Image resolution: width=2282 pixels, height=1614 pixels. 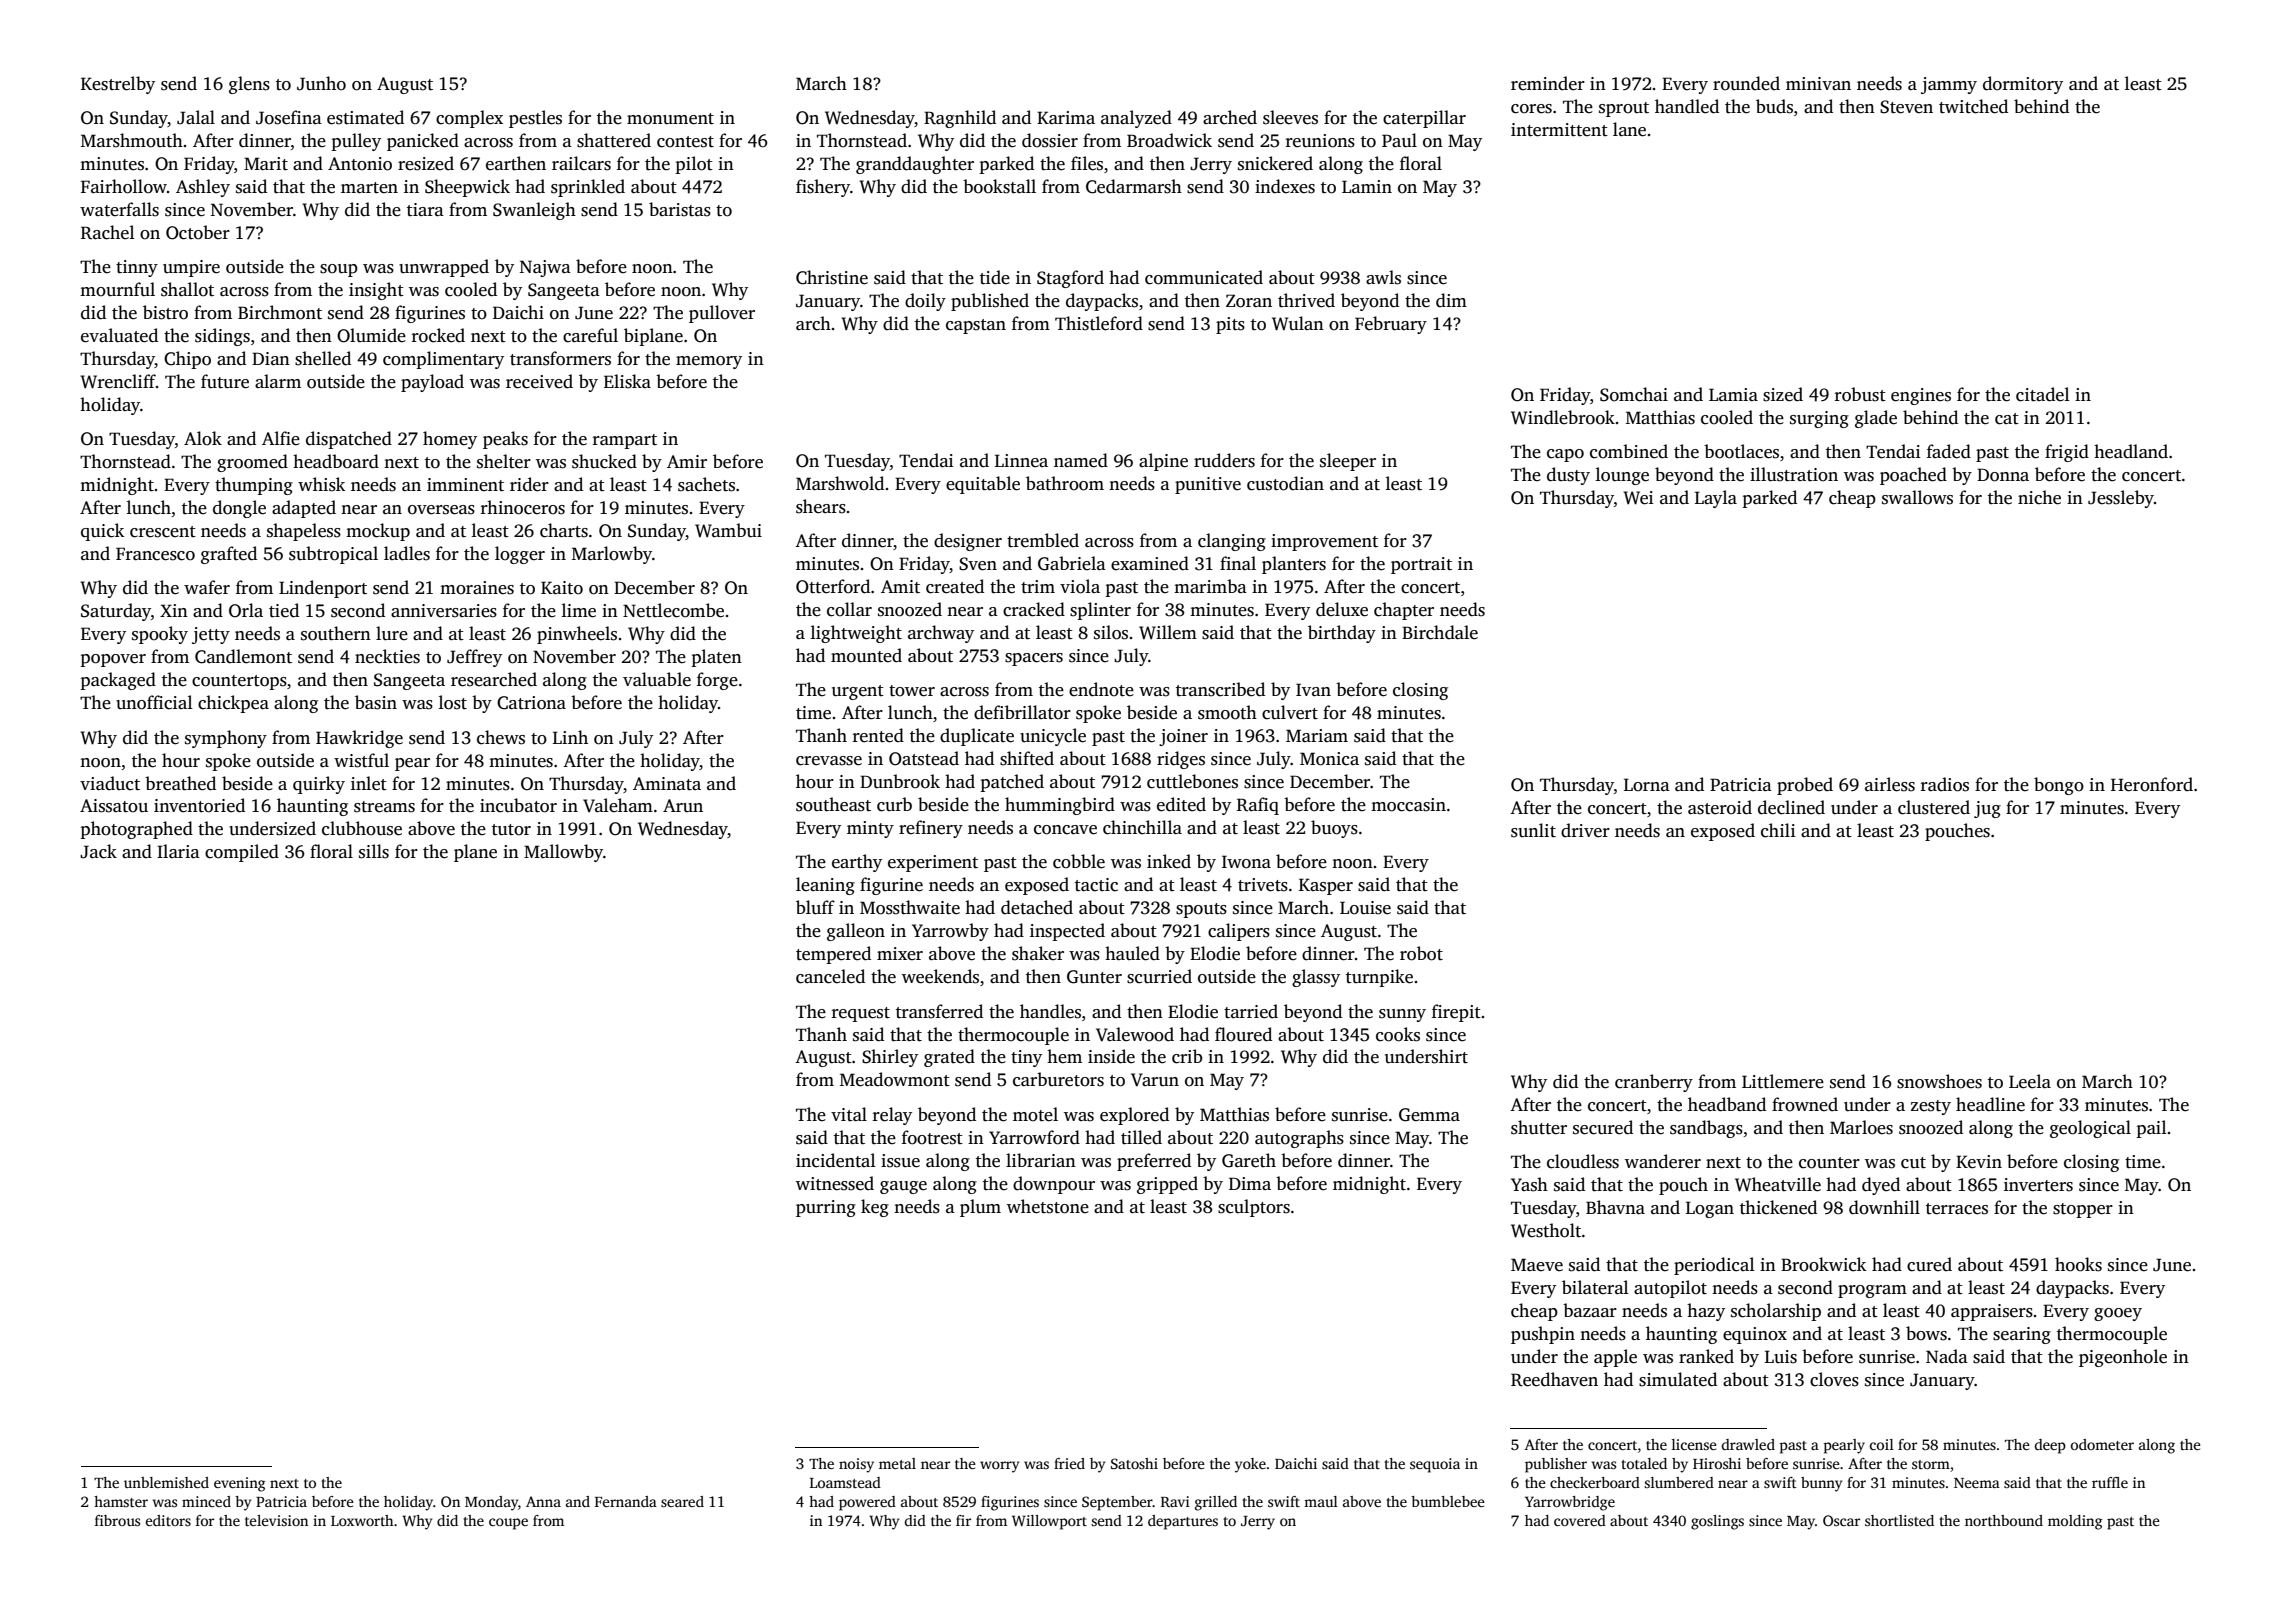 I want to click on Jessleby, so click(x=2121, y=499).
